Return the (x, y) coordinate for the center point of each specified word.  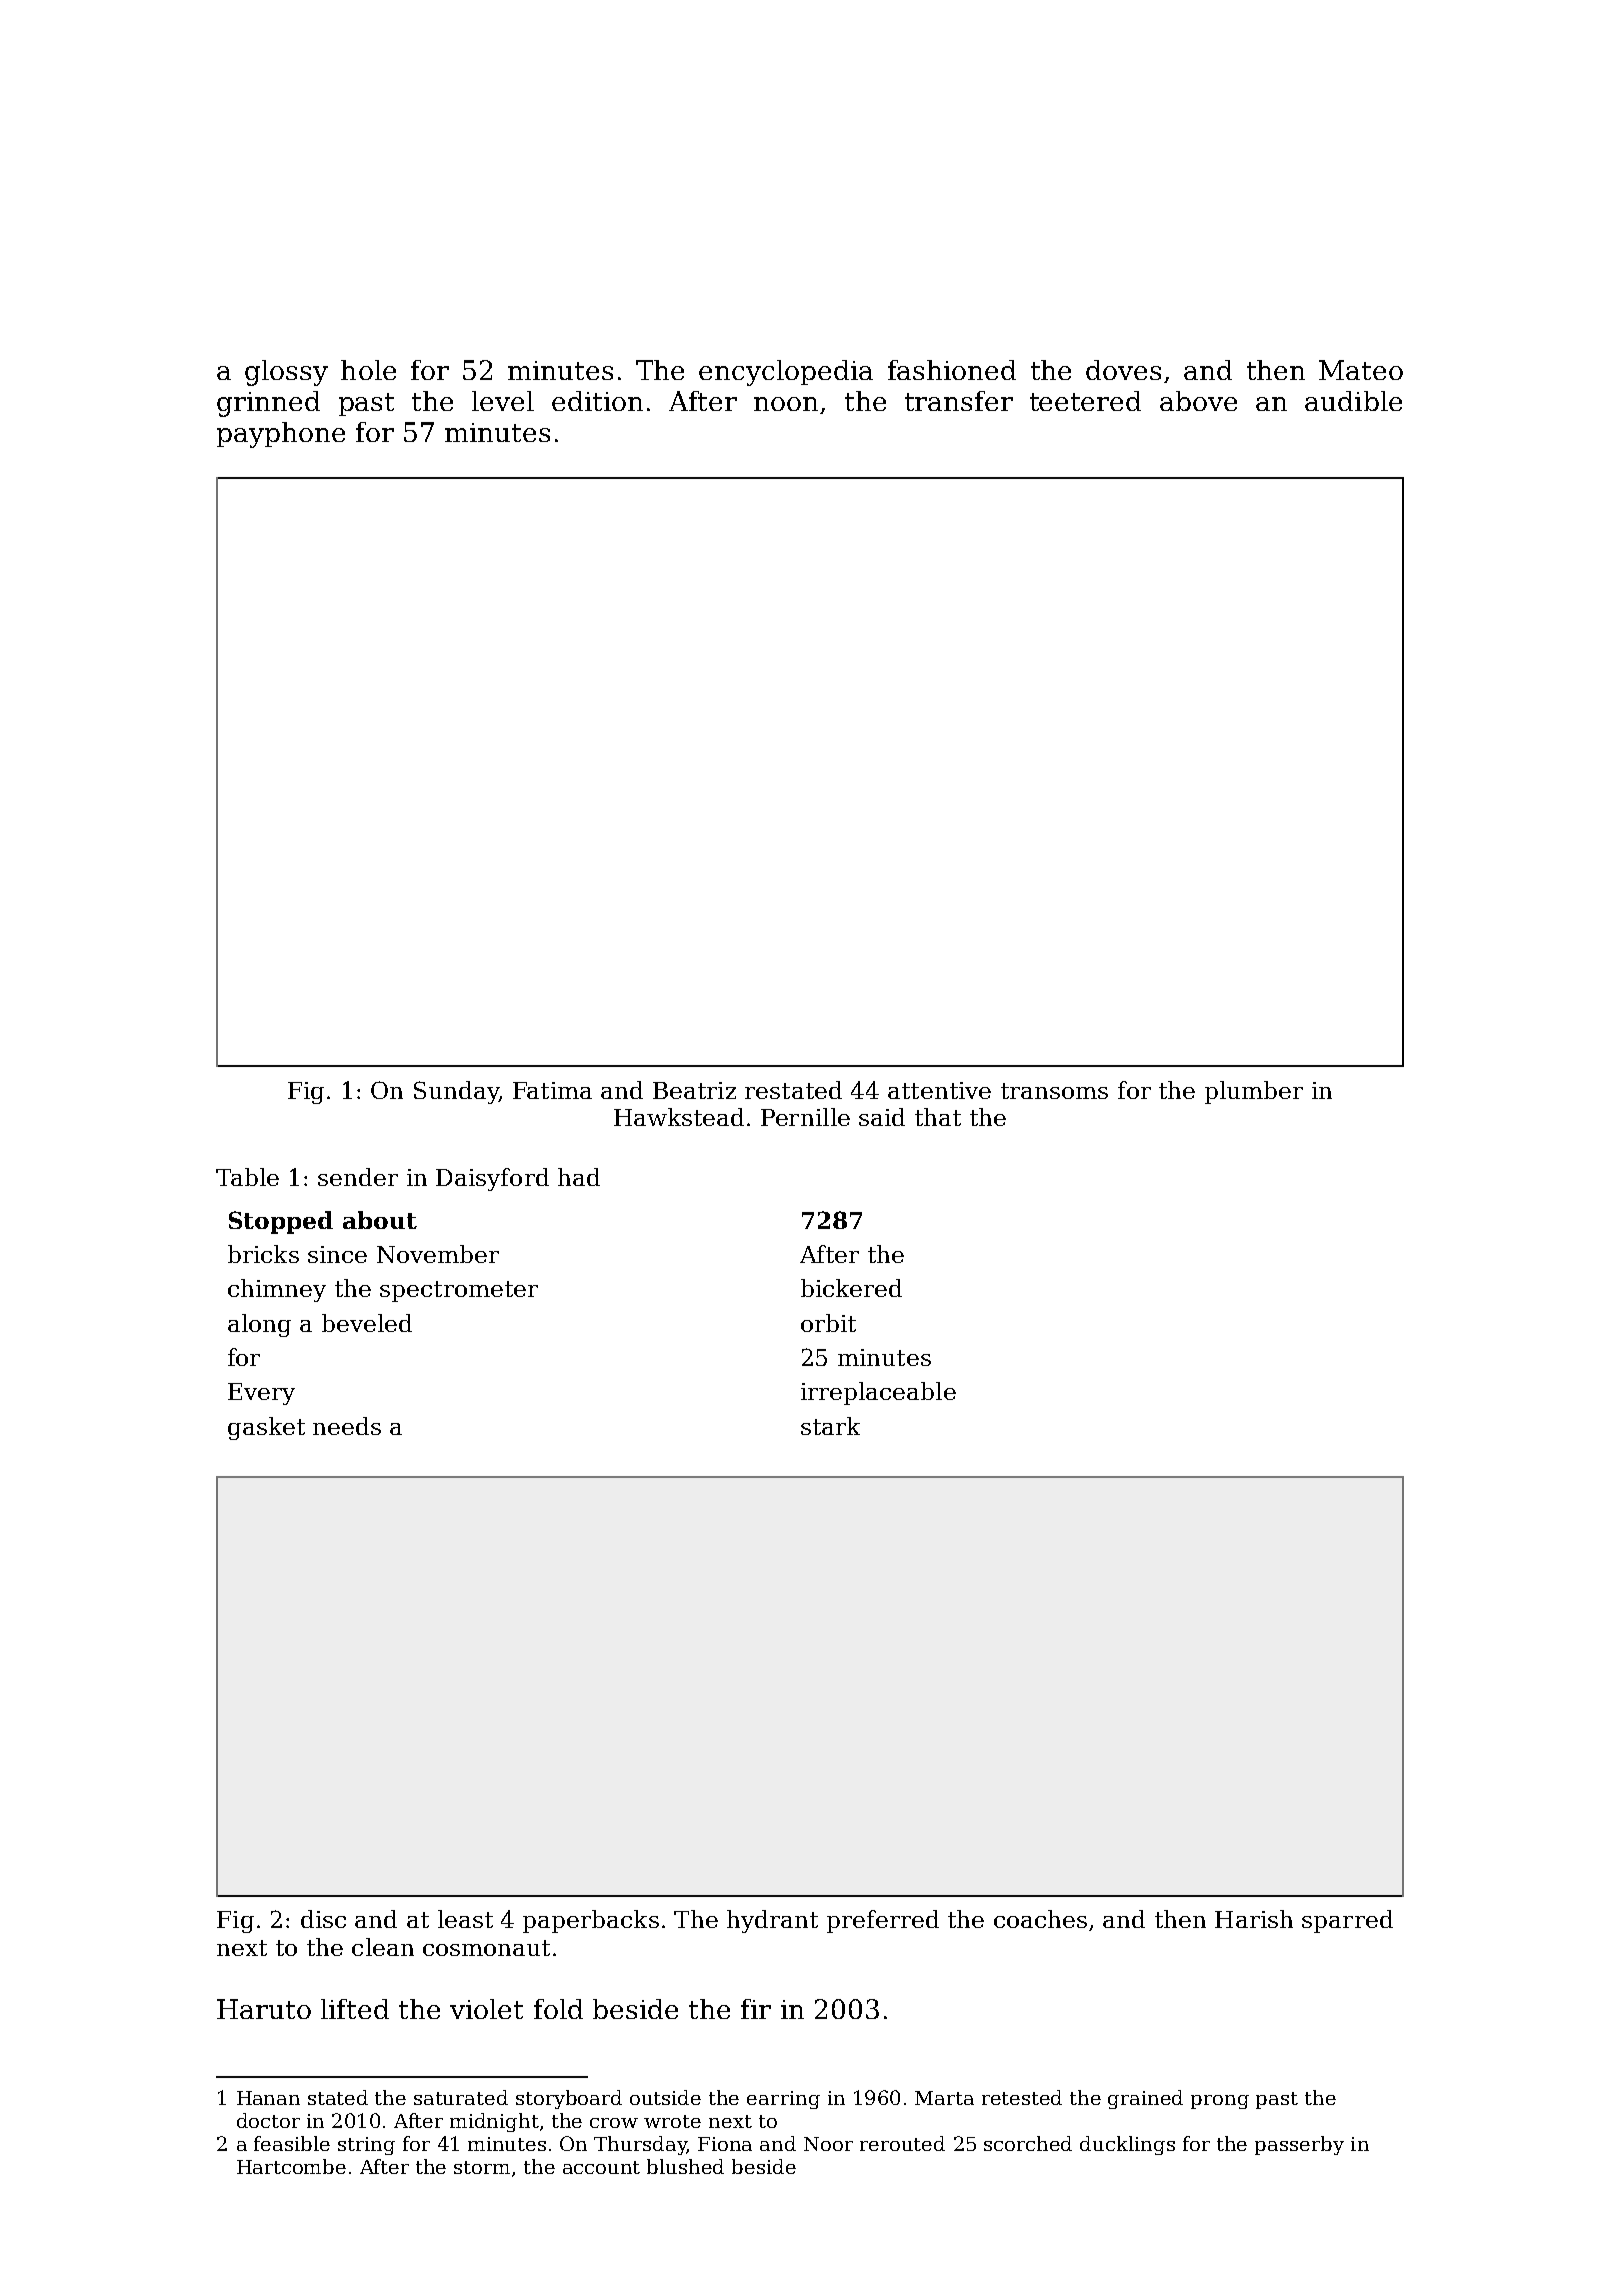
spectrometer (459, 1291)
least (465, 1919)
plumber (1254, 1092)
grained (1145, 2099)
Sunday (456, 1092)
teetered (1085, 401)
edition (597, 401)
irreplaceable (878, 1393)
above (1198, 401)
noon (786, 404)
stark (830, 1426)
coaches (1040, 1919)
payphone (281, 435)
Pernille (805, 1117)
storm (482, 2167)
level (503, 401)
